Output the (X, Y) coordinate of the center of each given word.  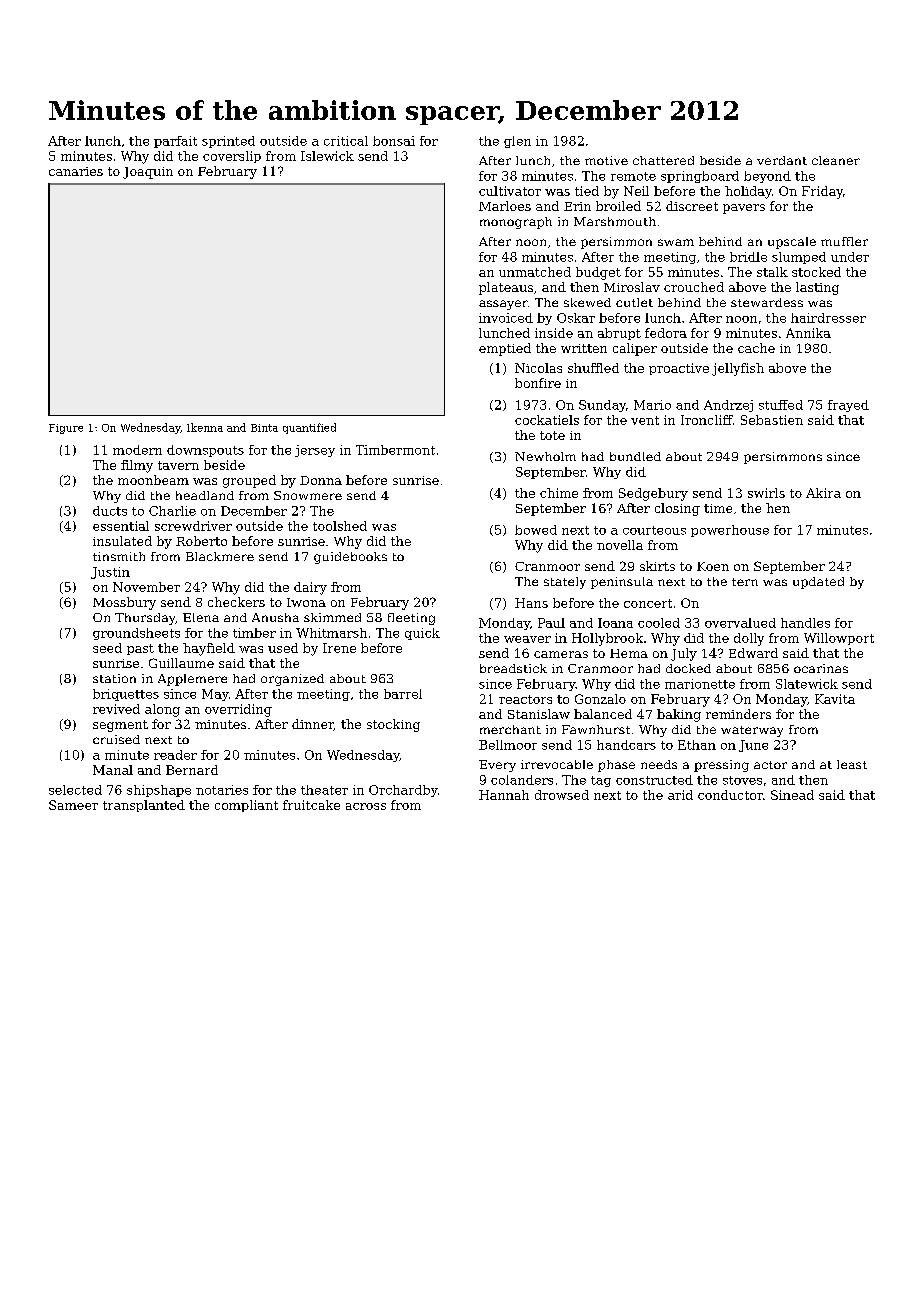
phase (616, 766)
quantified (309, 428)
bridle (748, 257)
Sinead (792, 795)
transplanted (144, 806)
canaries (76, 171)
